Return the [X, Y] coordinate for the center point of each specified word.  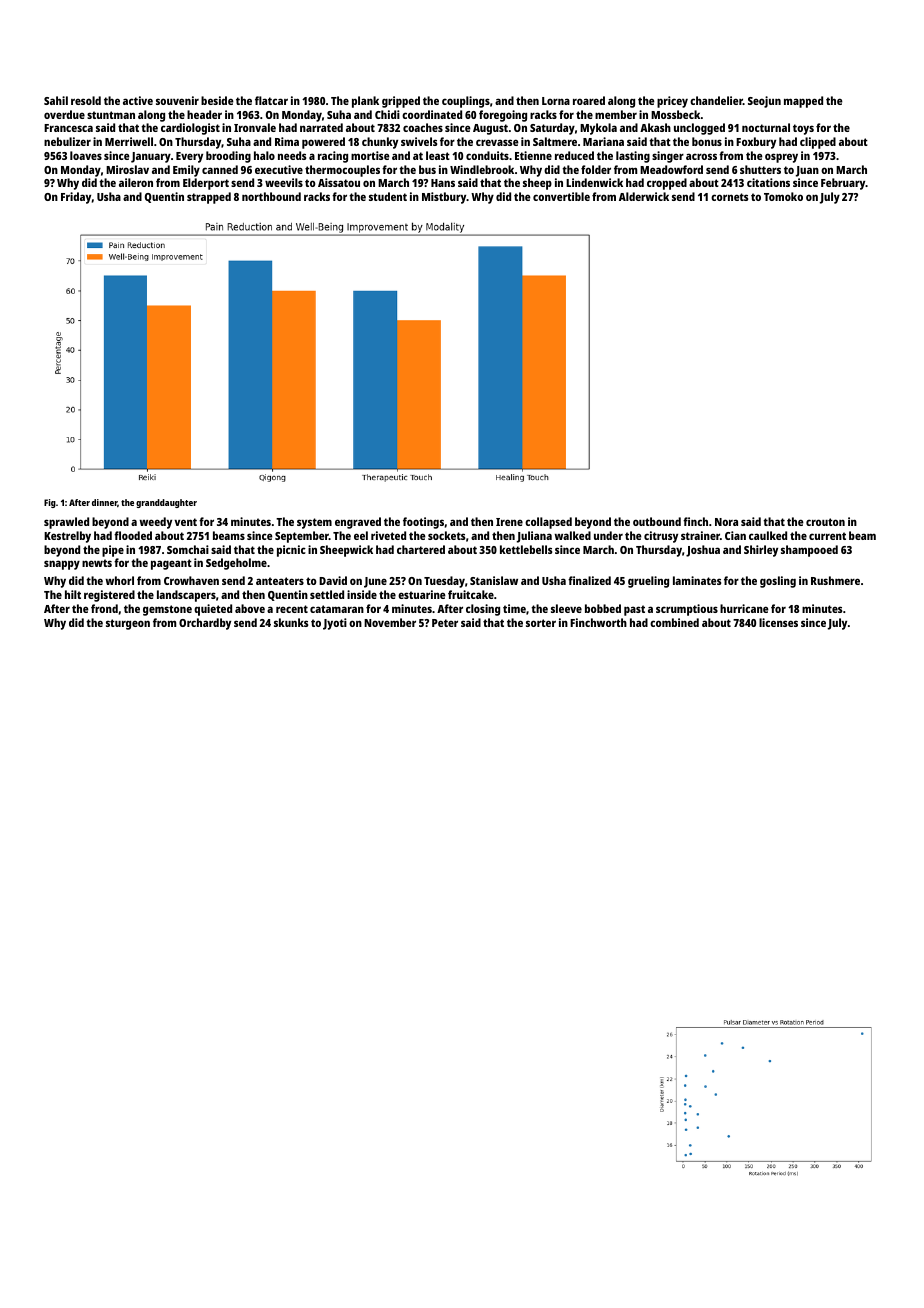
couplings [466, 102]
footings [423, 523]
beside [217, 100]
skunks [291, 622]
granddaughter [166, 503]
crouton [825, 522]
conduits [487, 155]
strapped [209, 198]
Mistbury [444, 198]
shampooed [809, 551]
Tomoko [783, 196]
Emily [186, 171]
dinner [105, 503]
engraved [358, 523]
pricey [672, 102]
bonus [707, 141]
